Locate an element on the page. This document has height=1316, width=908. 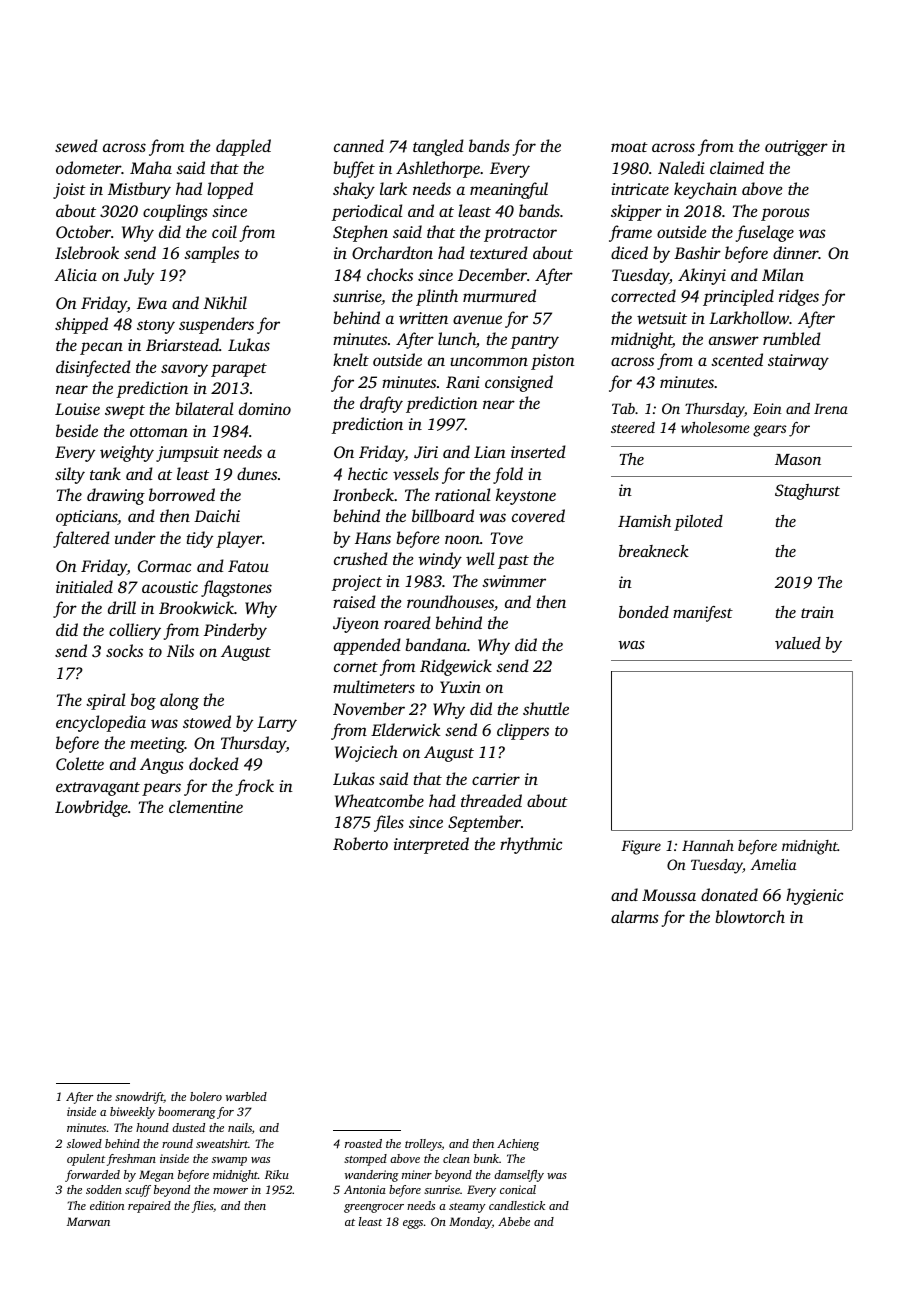
Alicia is located at coordinates (75, 274).
